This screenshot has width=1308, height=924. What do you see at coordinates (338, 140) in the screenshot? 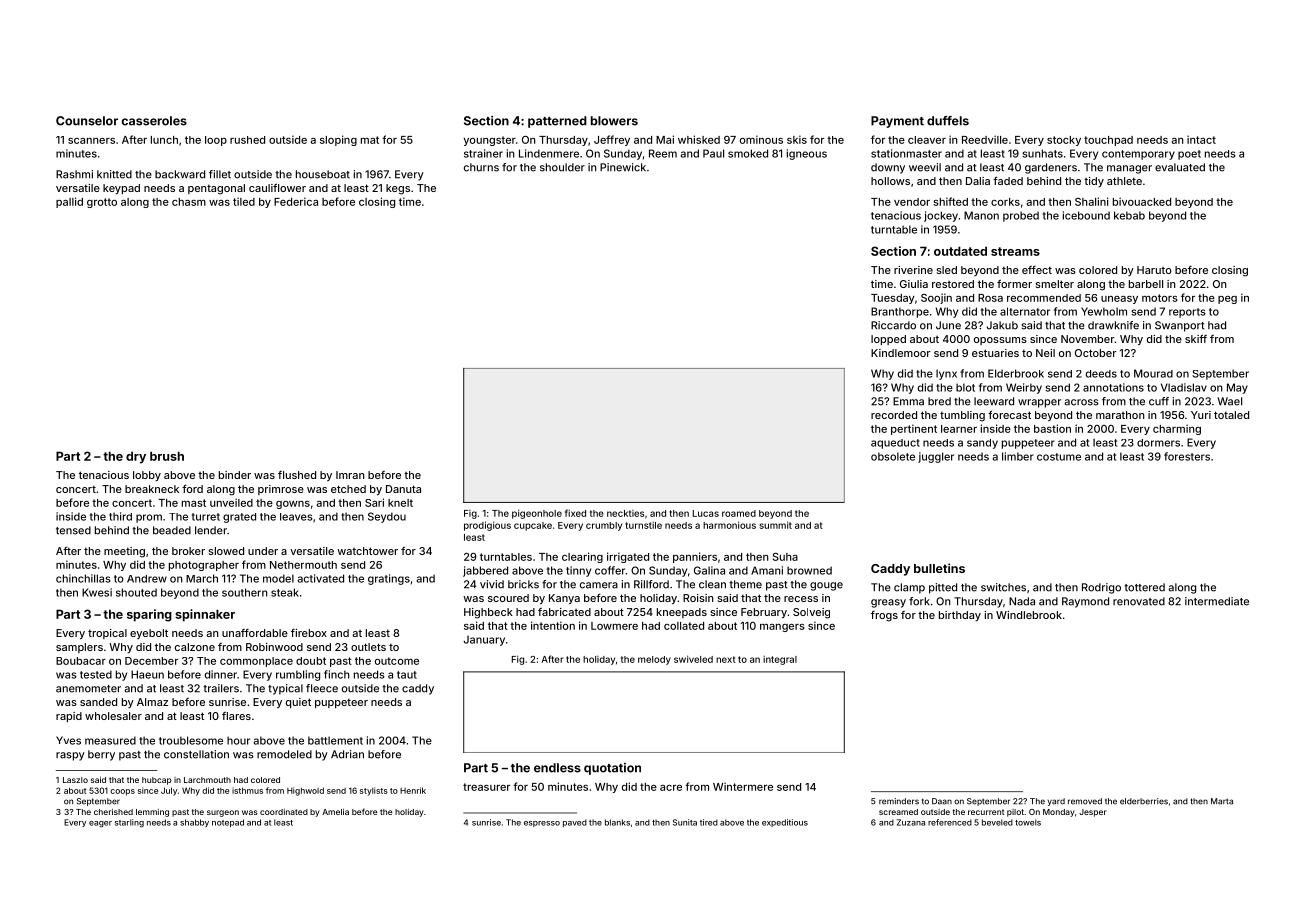
I see `sloping` at bounding box center [338, 140].
